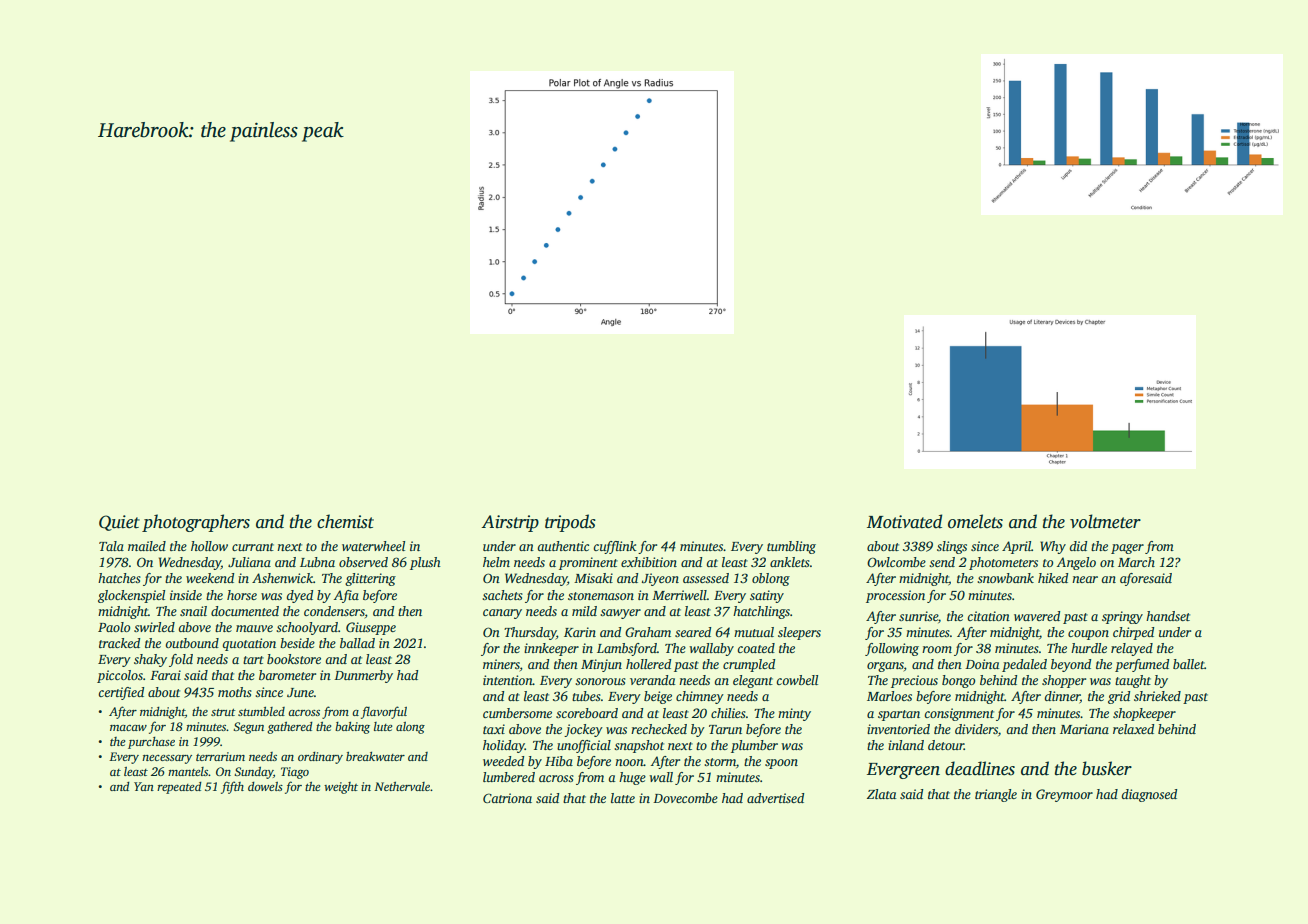  What do you see at coordinates (253, 660) in the screenshot?
I see `tart` at bounding box center [253, 660].
